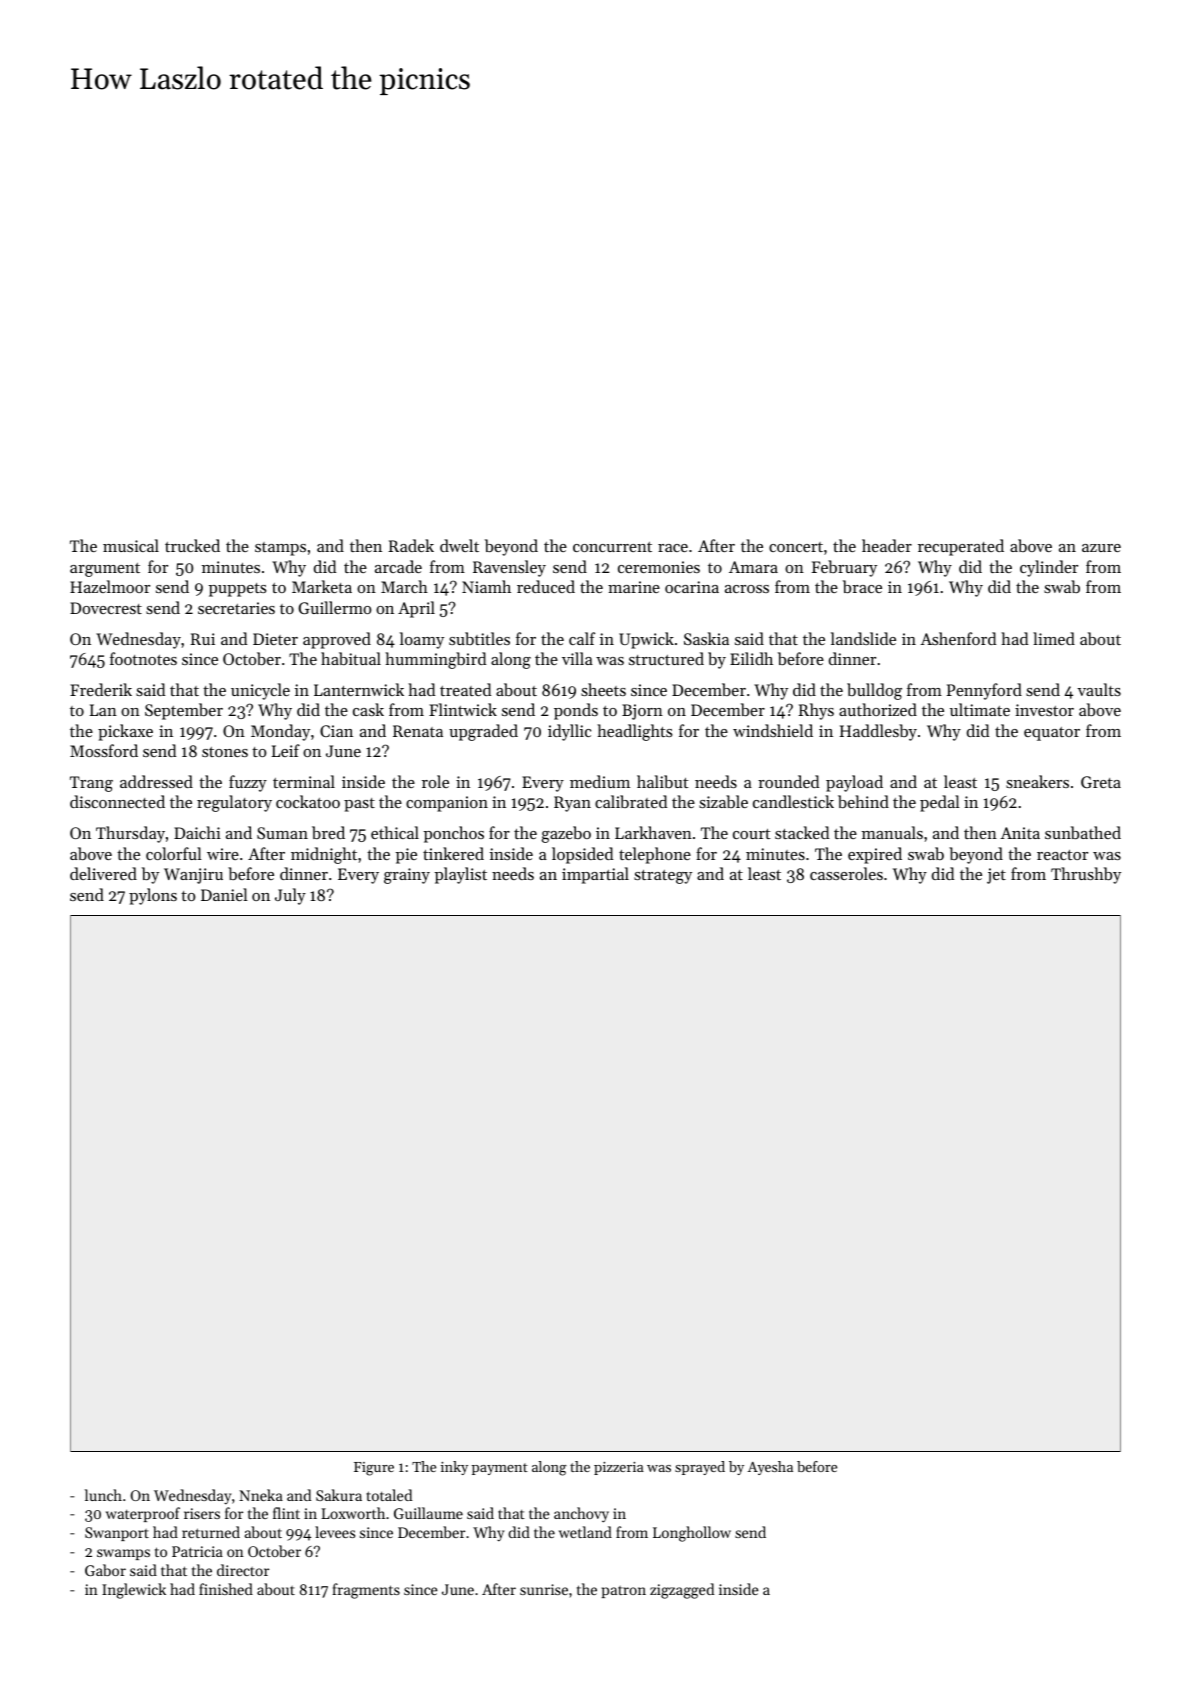  I want to click on sprayed, so click(700, 1468).
